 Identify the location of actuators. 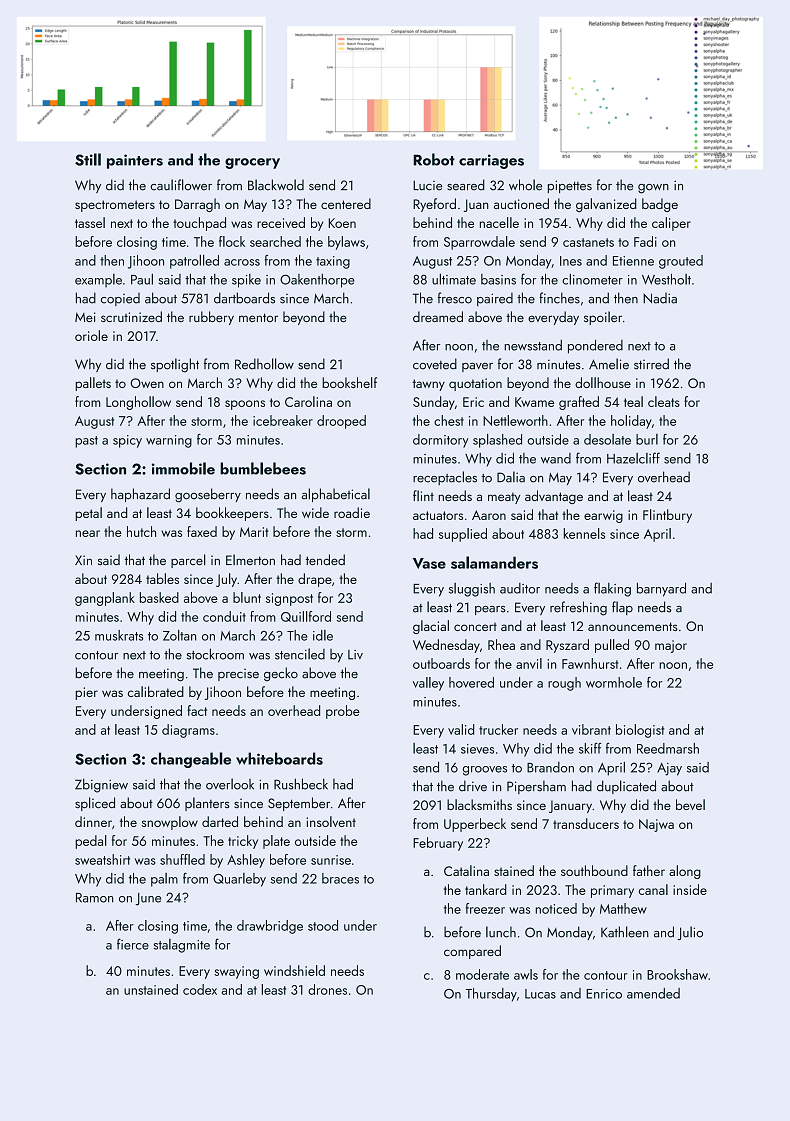
(438, 515).
